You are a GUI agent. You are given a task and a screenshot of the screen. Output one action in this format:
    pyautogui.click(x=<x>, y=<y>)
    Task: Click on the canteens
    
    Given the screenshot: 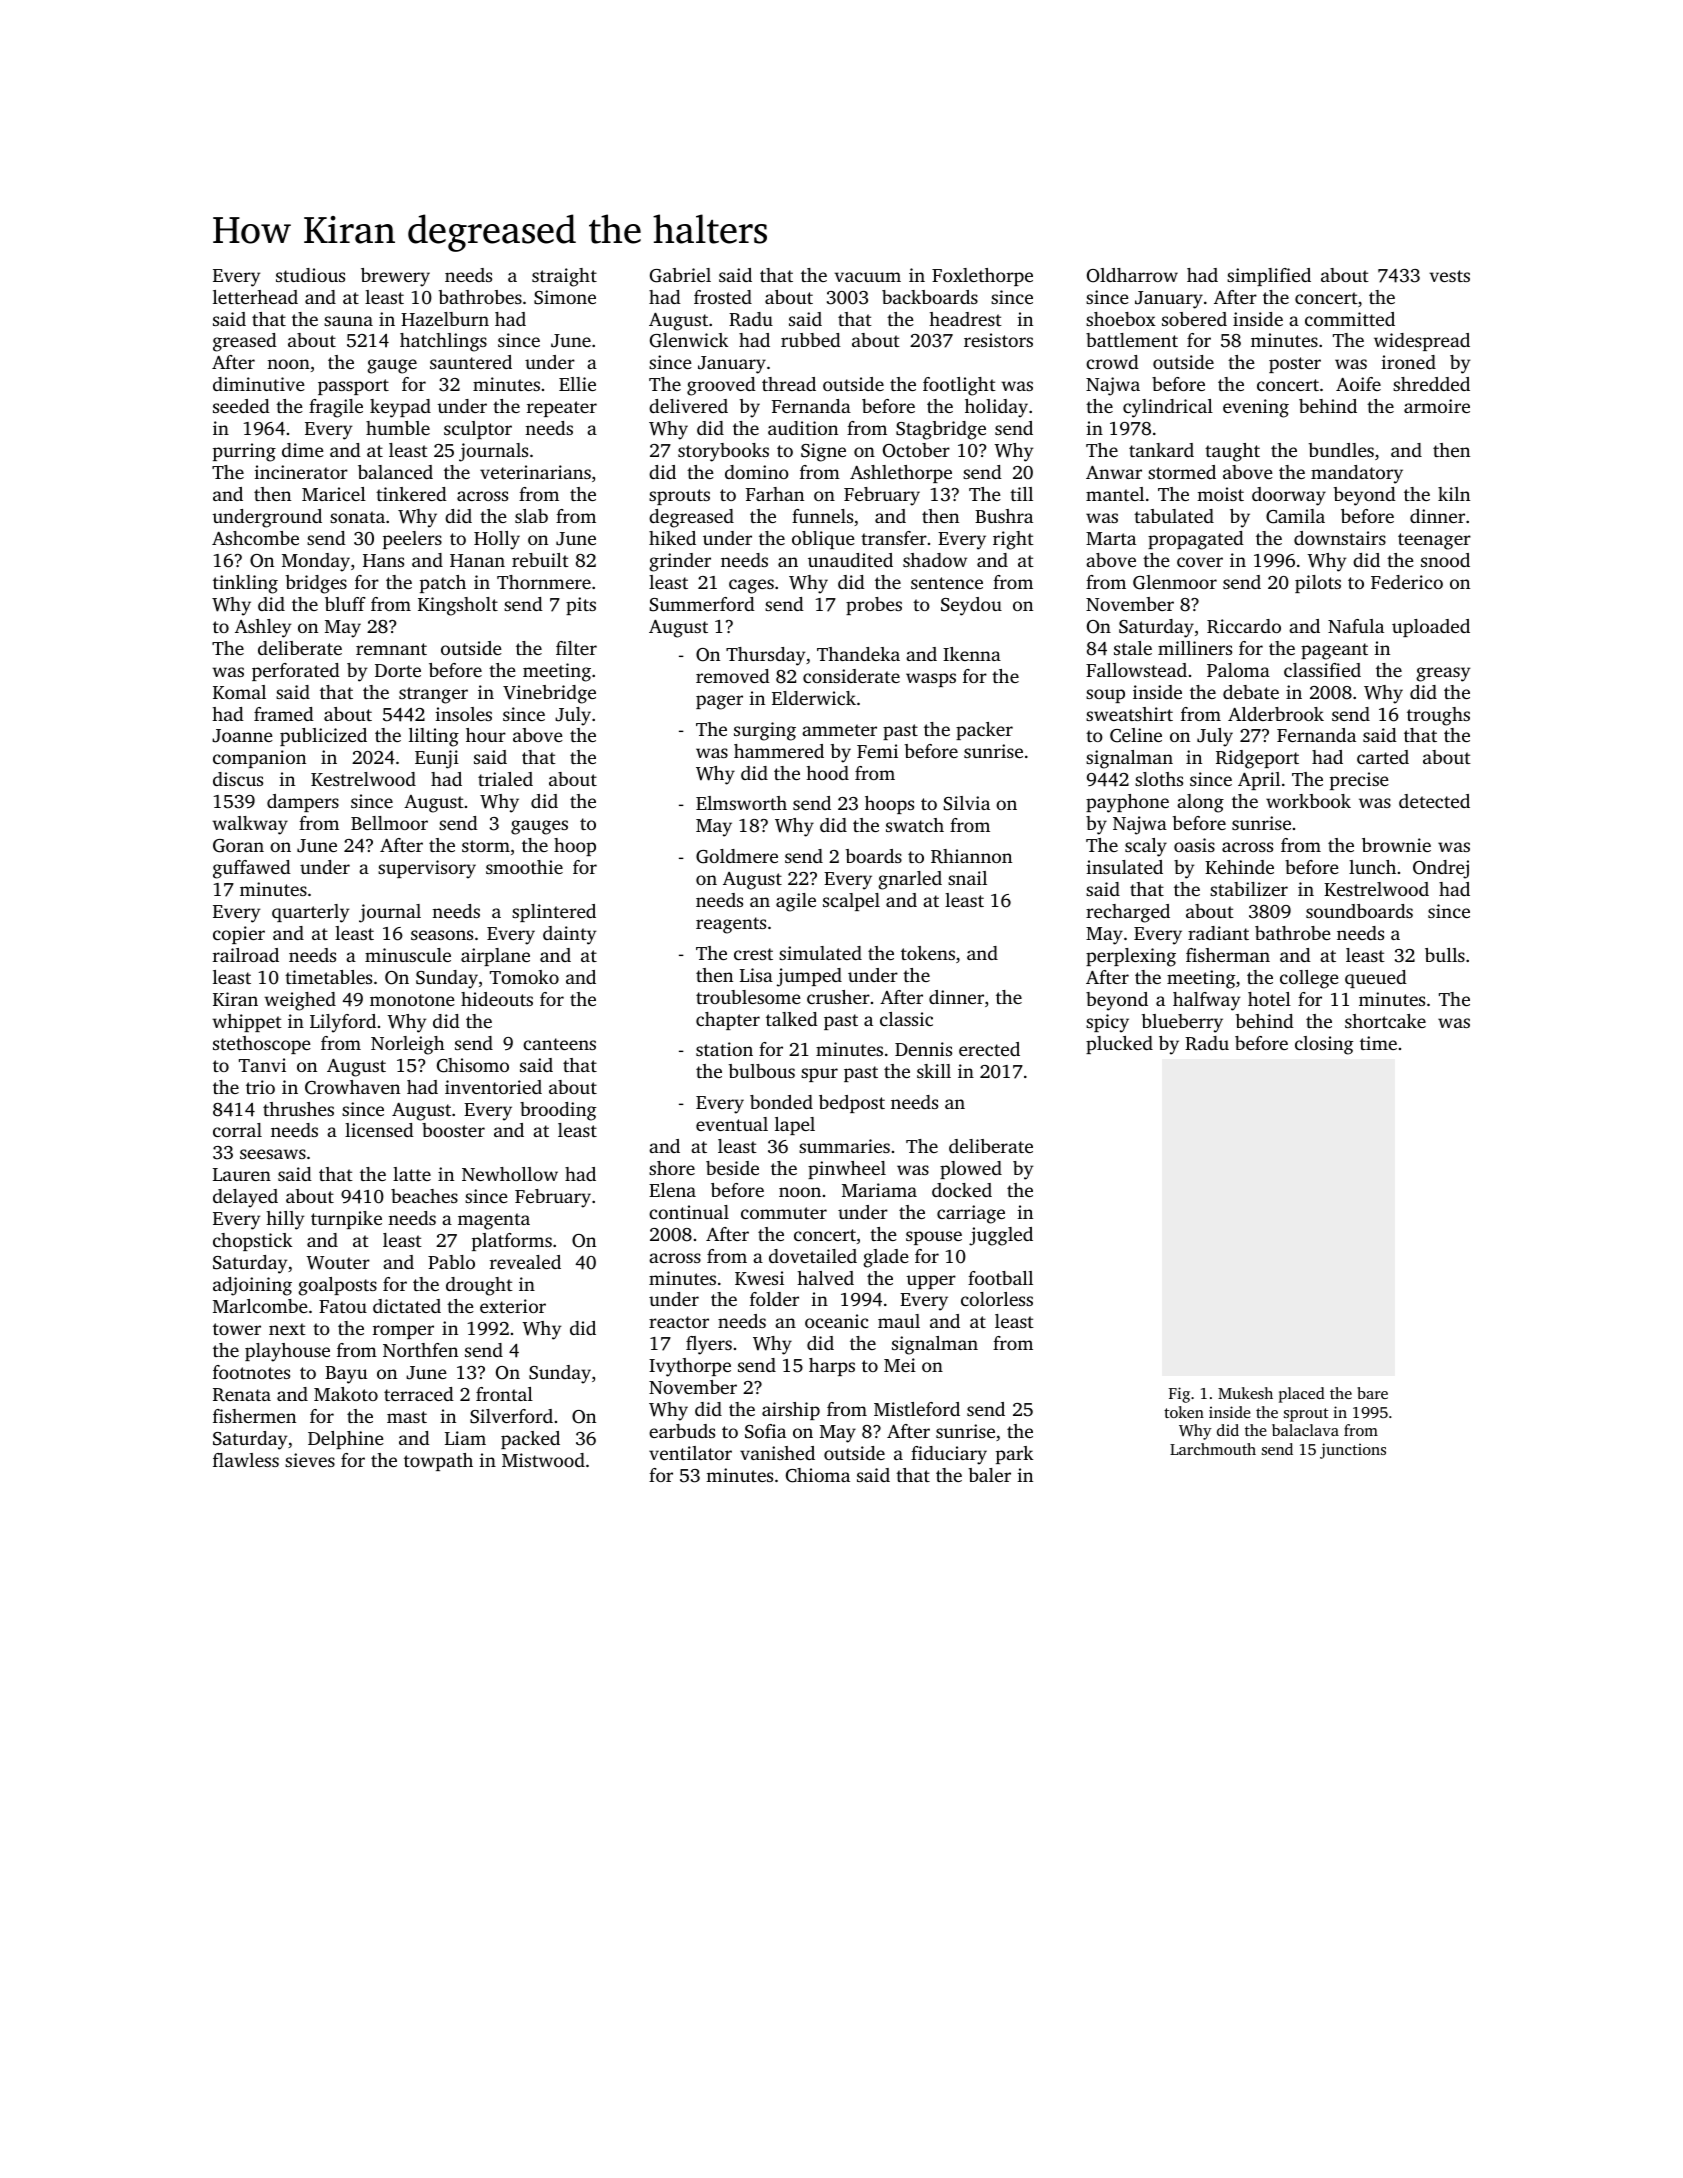 What is the action you would take?
    pyautogui.click(x=559, y=1044)
